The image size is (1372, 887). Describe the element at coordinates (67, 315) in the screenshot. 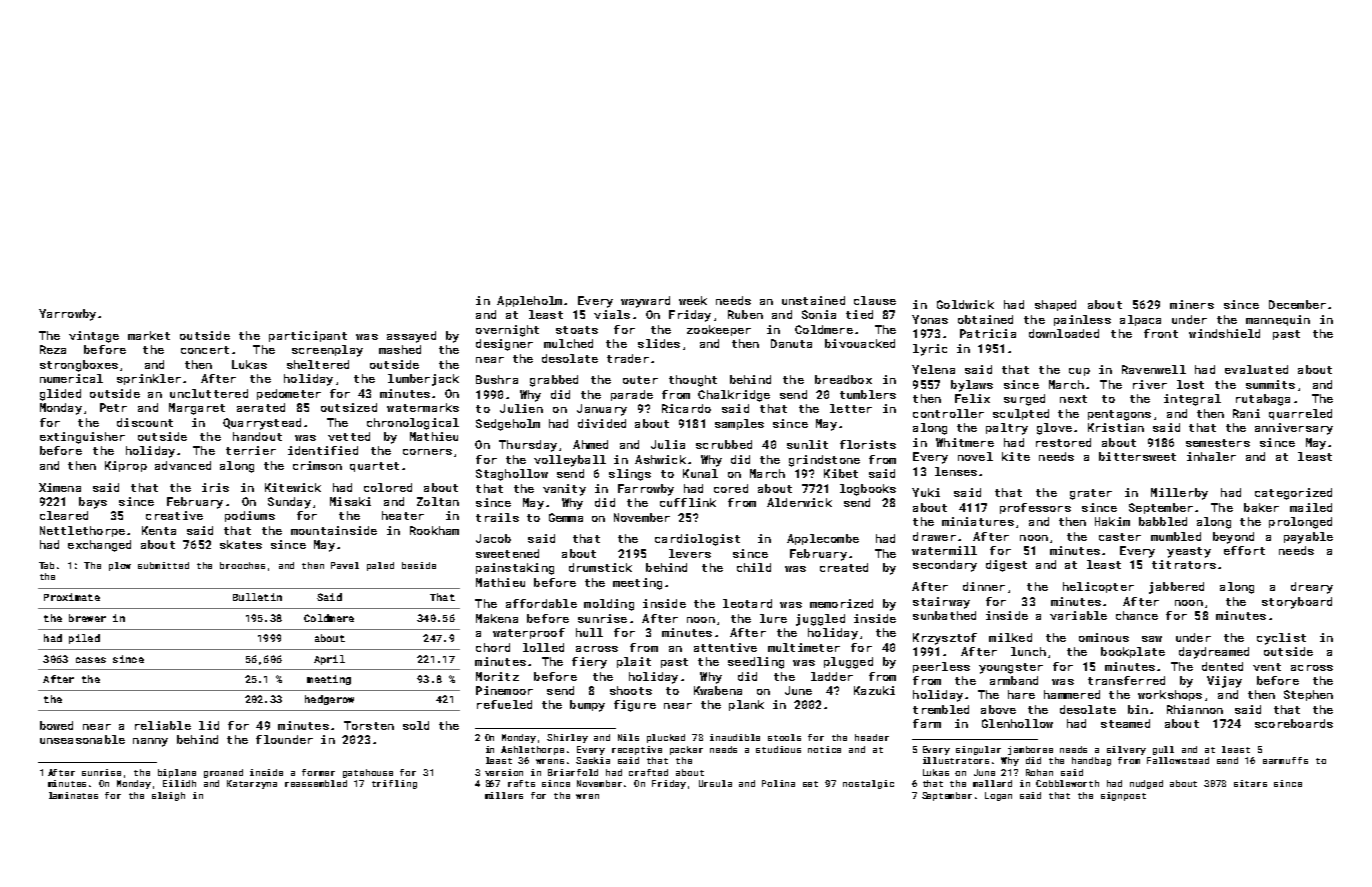

I see `Yarrowby` at that location.
